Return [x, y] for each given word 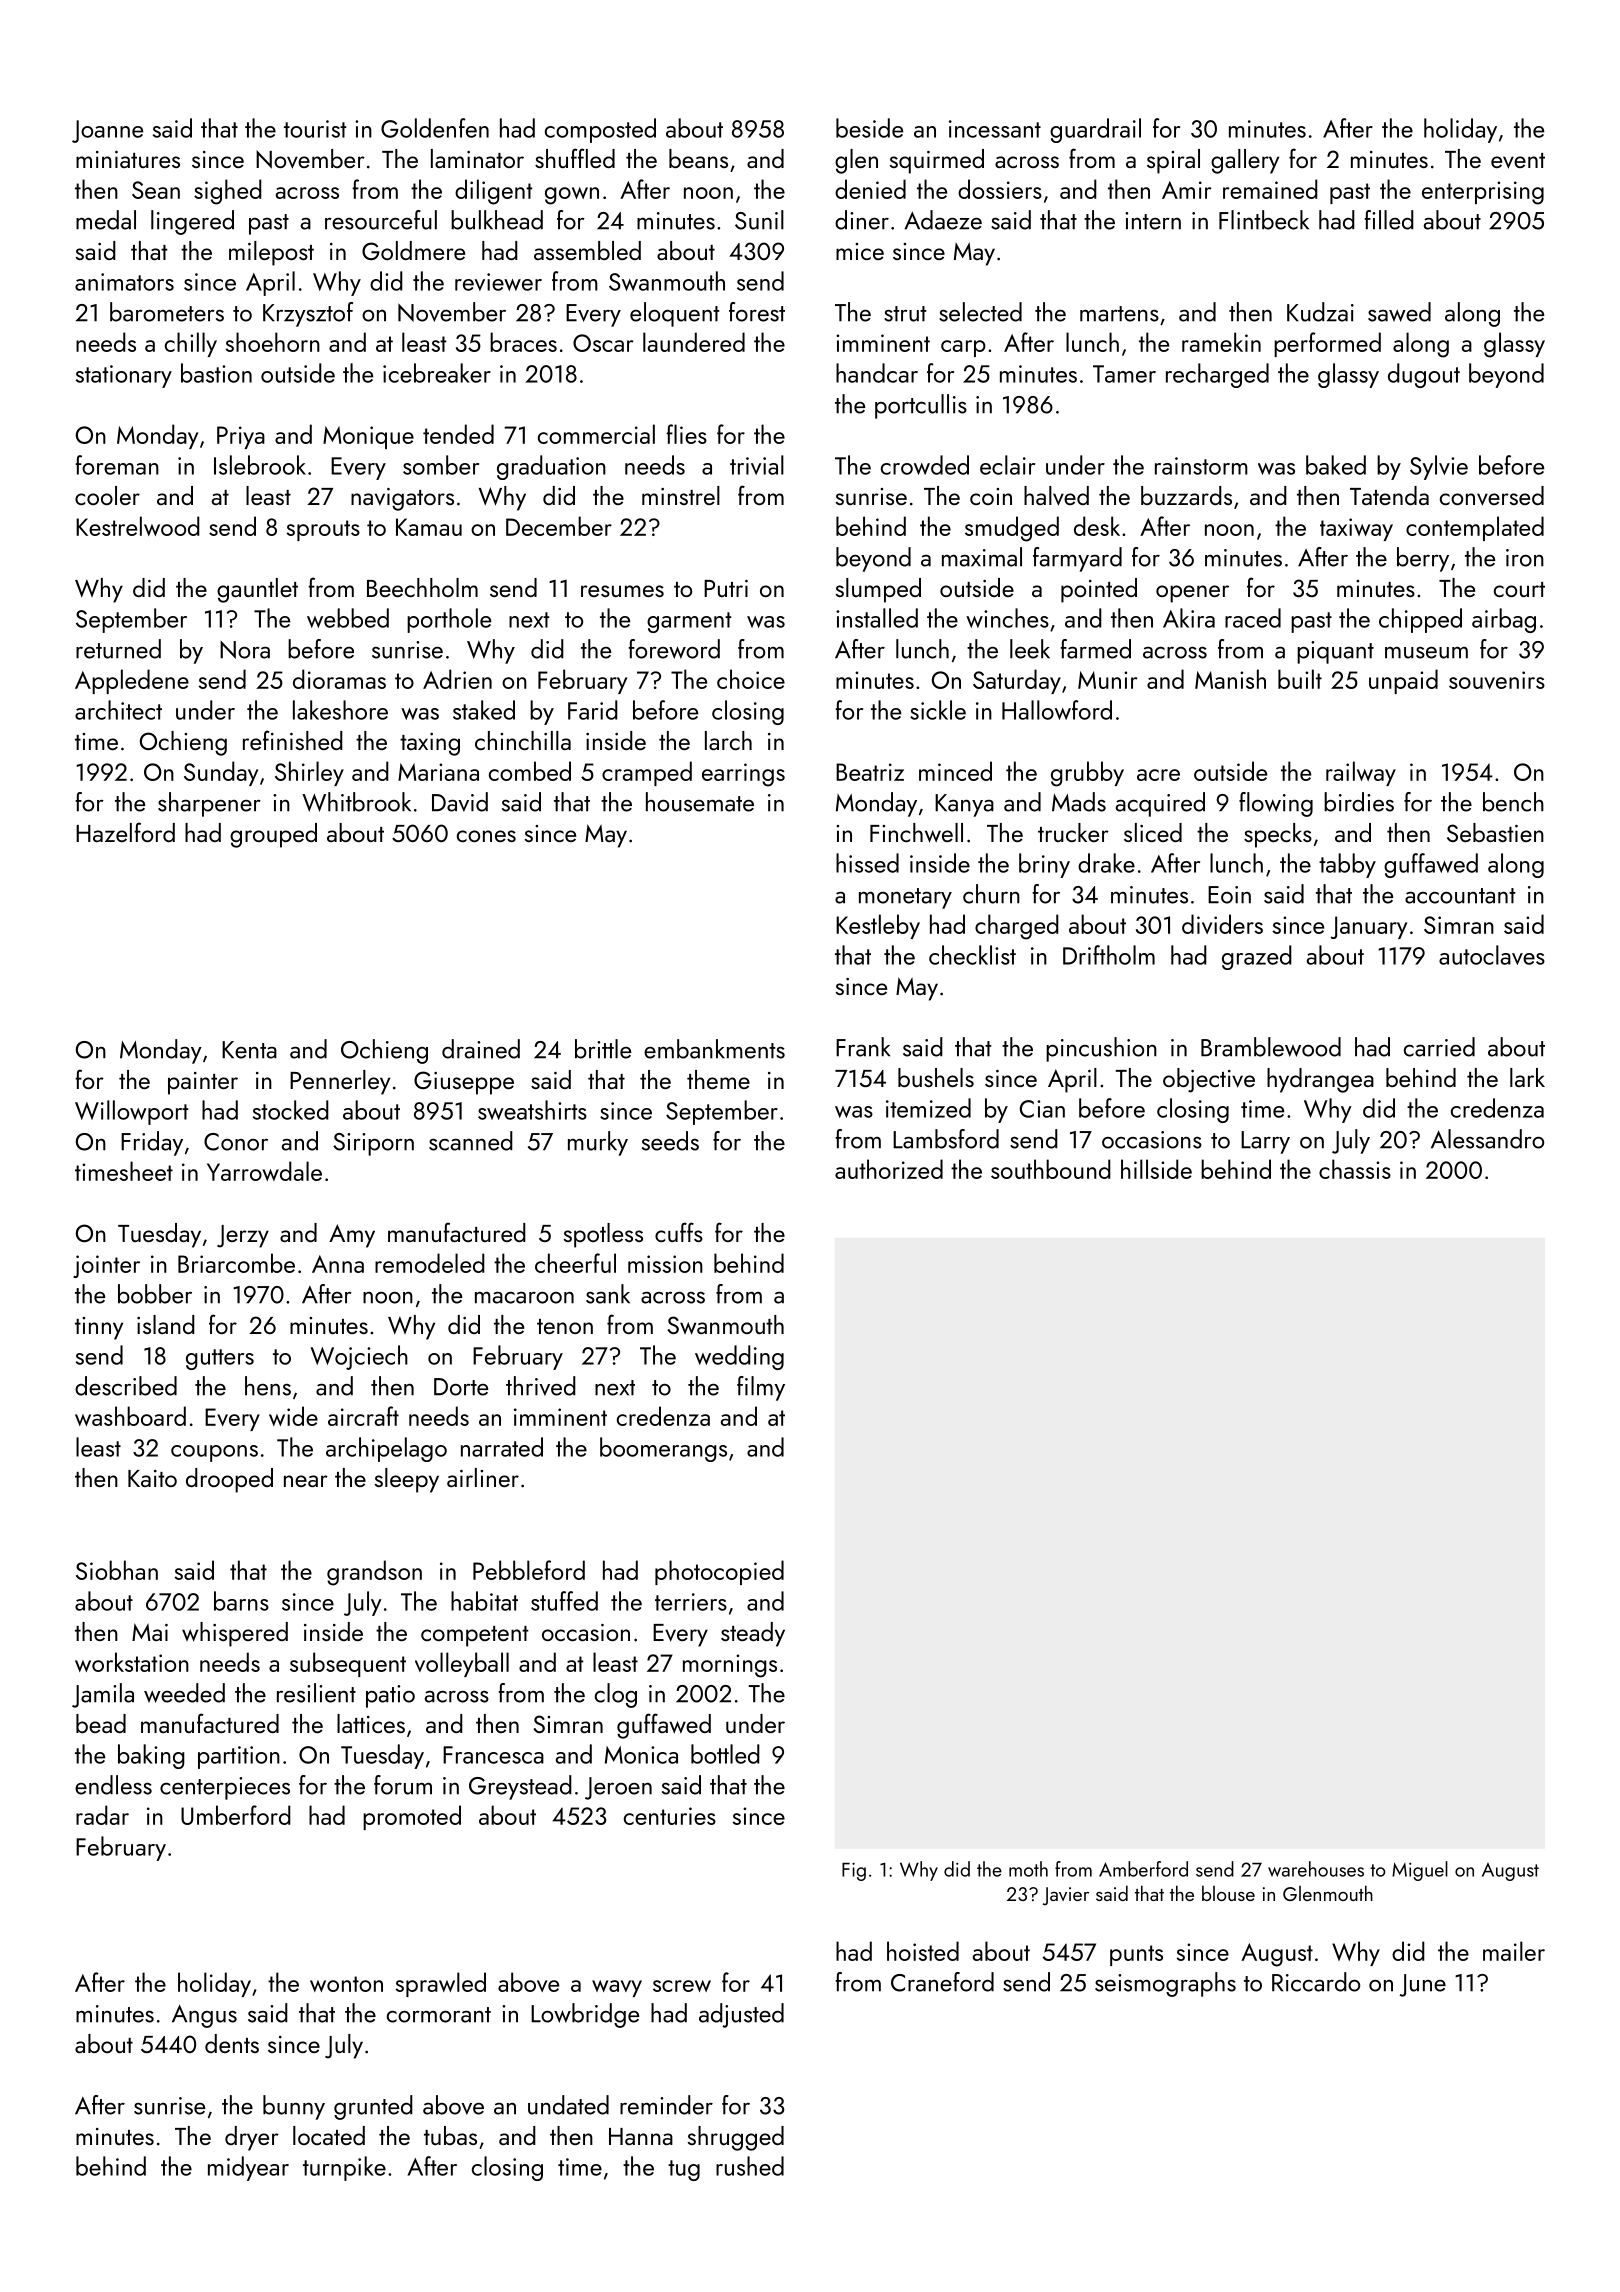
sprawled [440, 1984]
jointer [106, 1266]
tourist [315, 129]
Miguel [1420, 1871]
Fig [854, 1871]
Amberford [1143, 1869]
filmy [761, 1388]
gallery [1245, 161]
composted [600, 130]
